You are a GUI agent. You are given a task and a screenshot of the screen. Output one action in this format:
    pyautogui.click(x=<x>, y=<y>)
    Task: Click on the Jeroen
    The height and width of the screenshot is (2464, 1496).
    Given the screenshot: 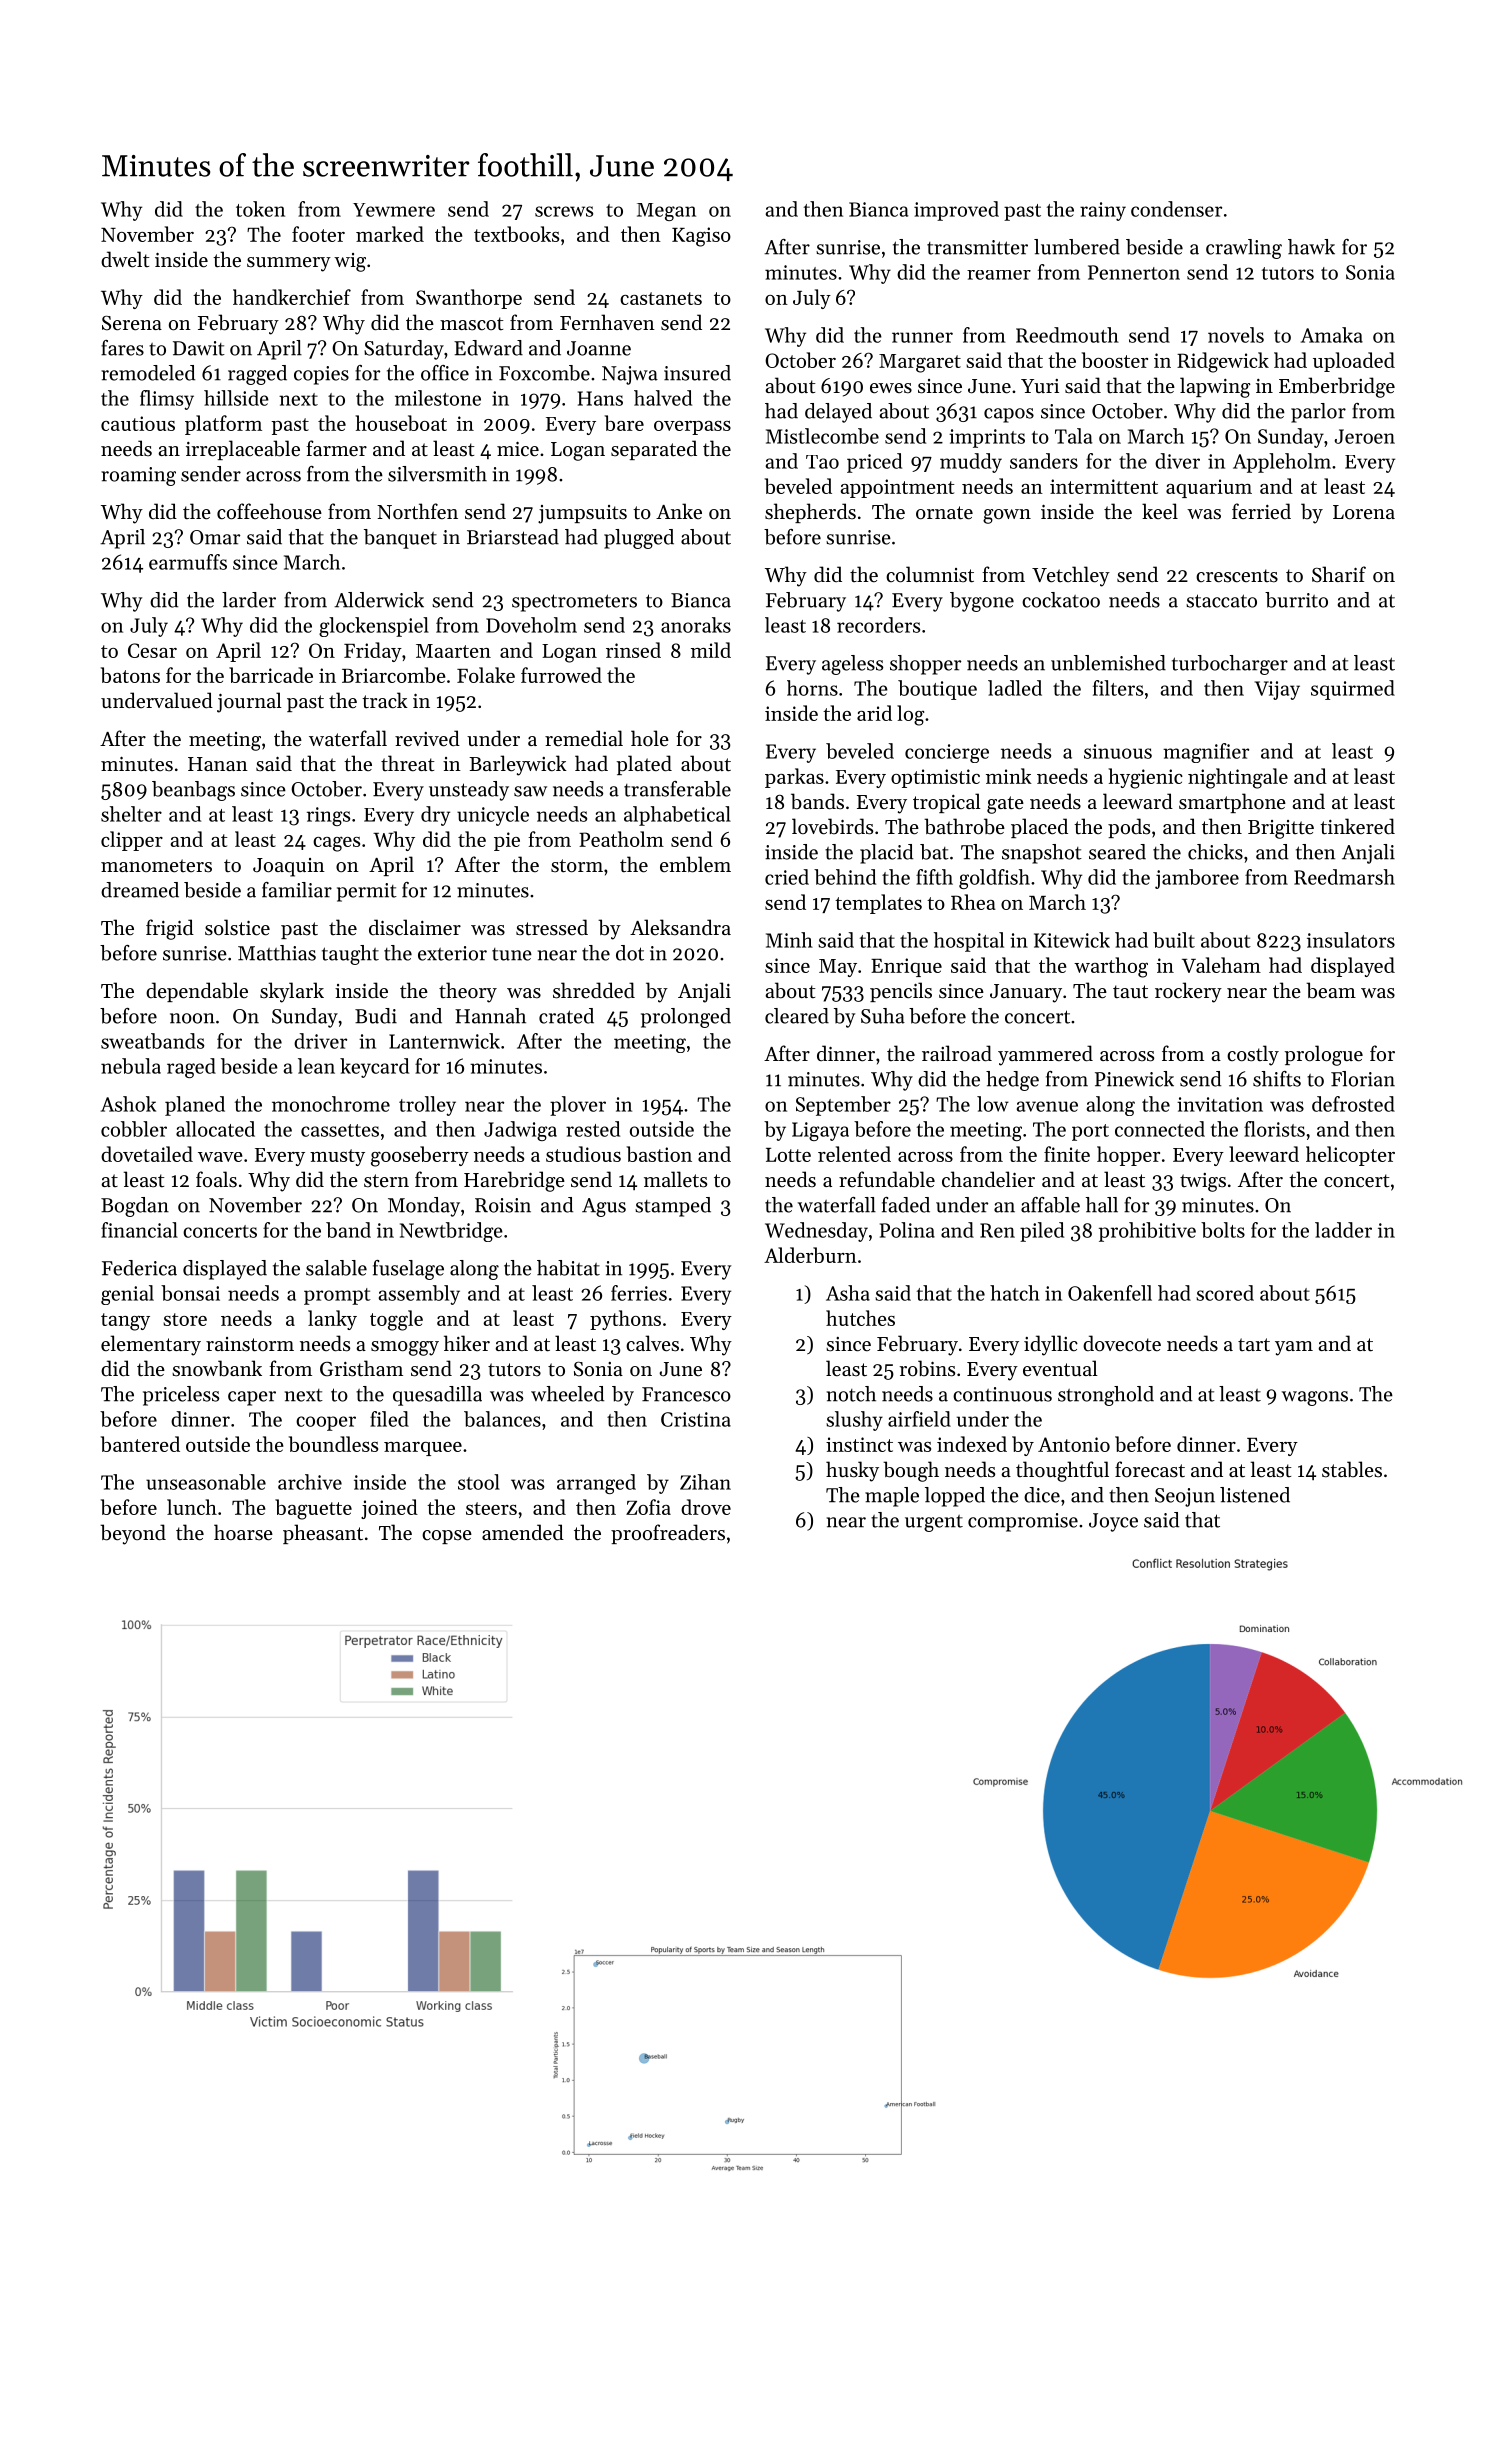 What is the action you would take?
    pyautogui.click(x=1364, y=436)
